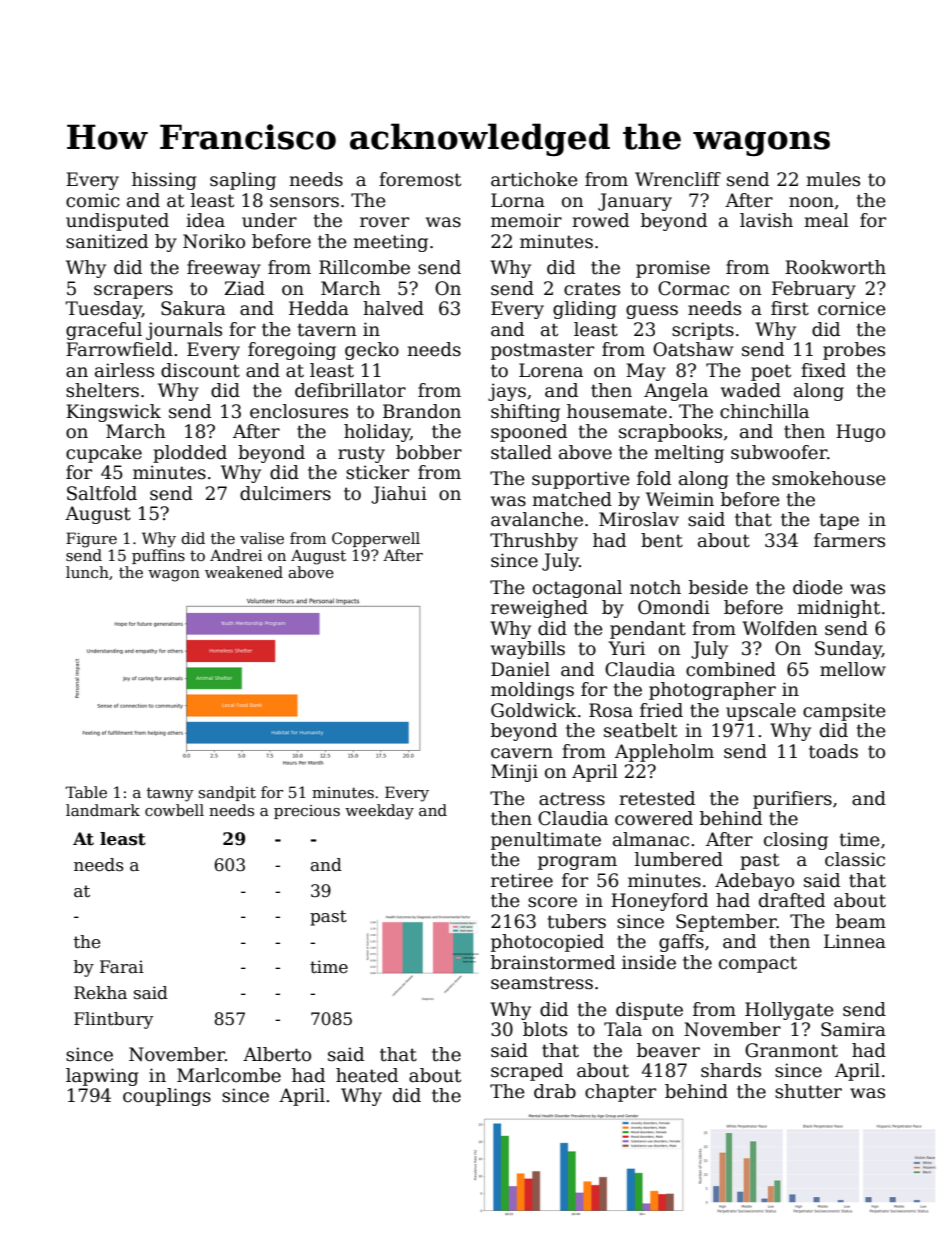 Image resolution: width=952 pixels, height=1233 pixels. What do you see at coordinates (584, 310) in the screenshot?
I see `gliding` at bounding box center [584, 310].
